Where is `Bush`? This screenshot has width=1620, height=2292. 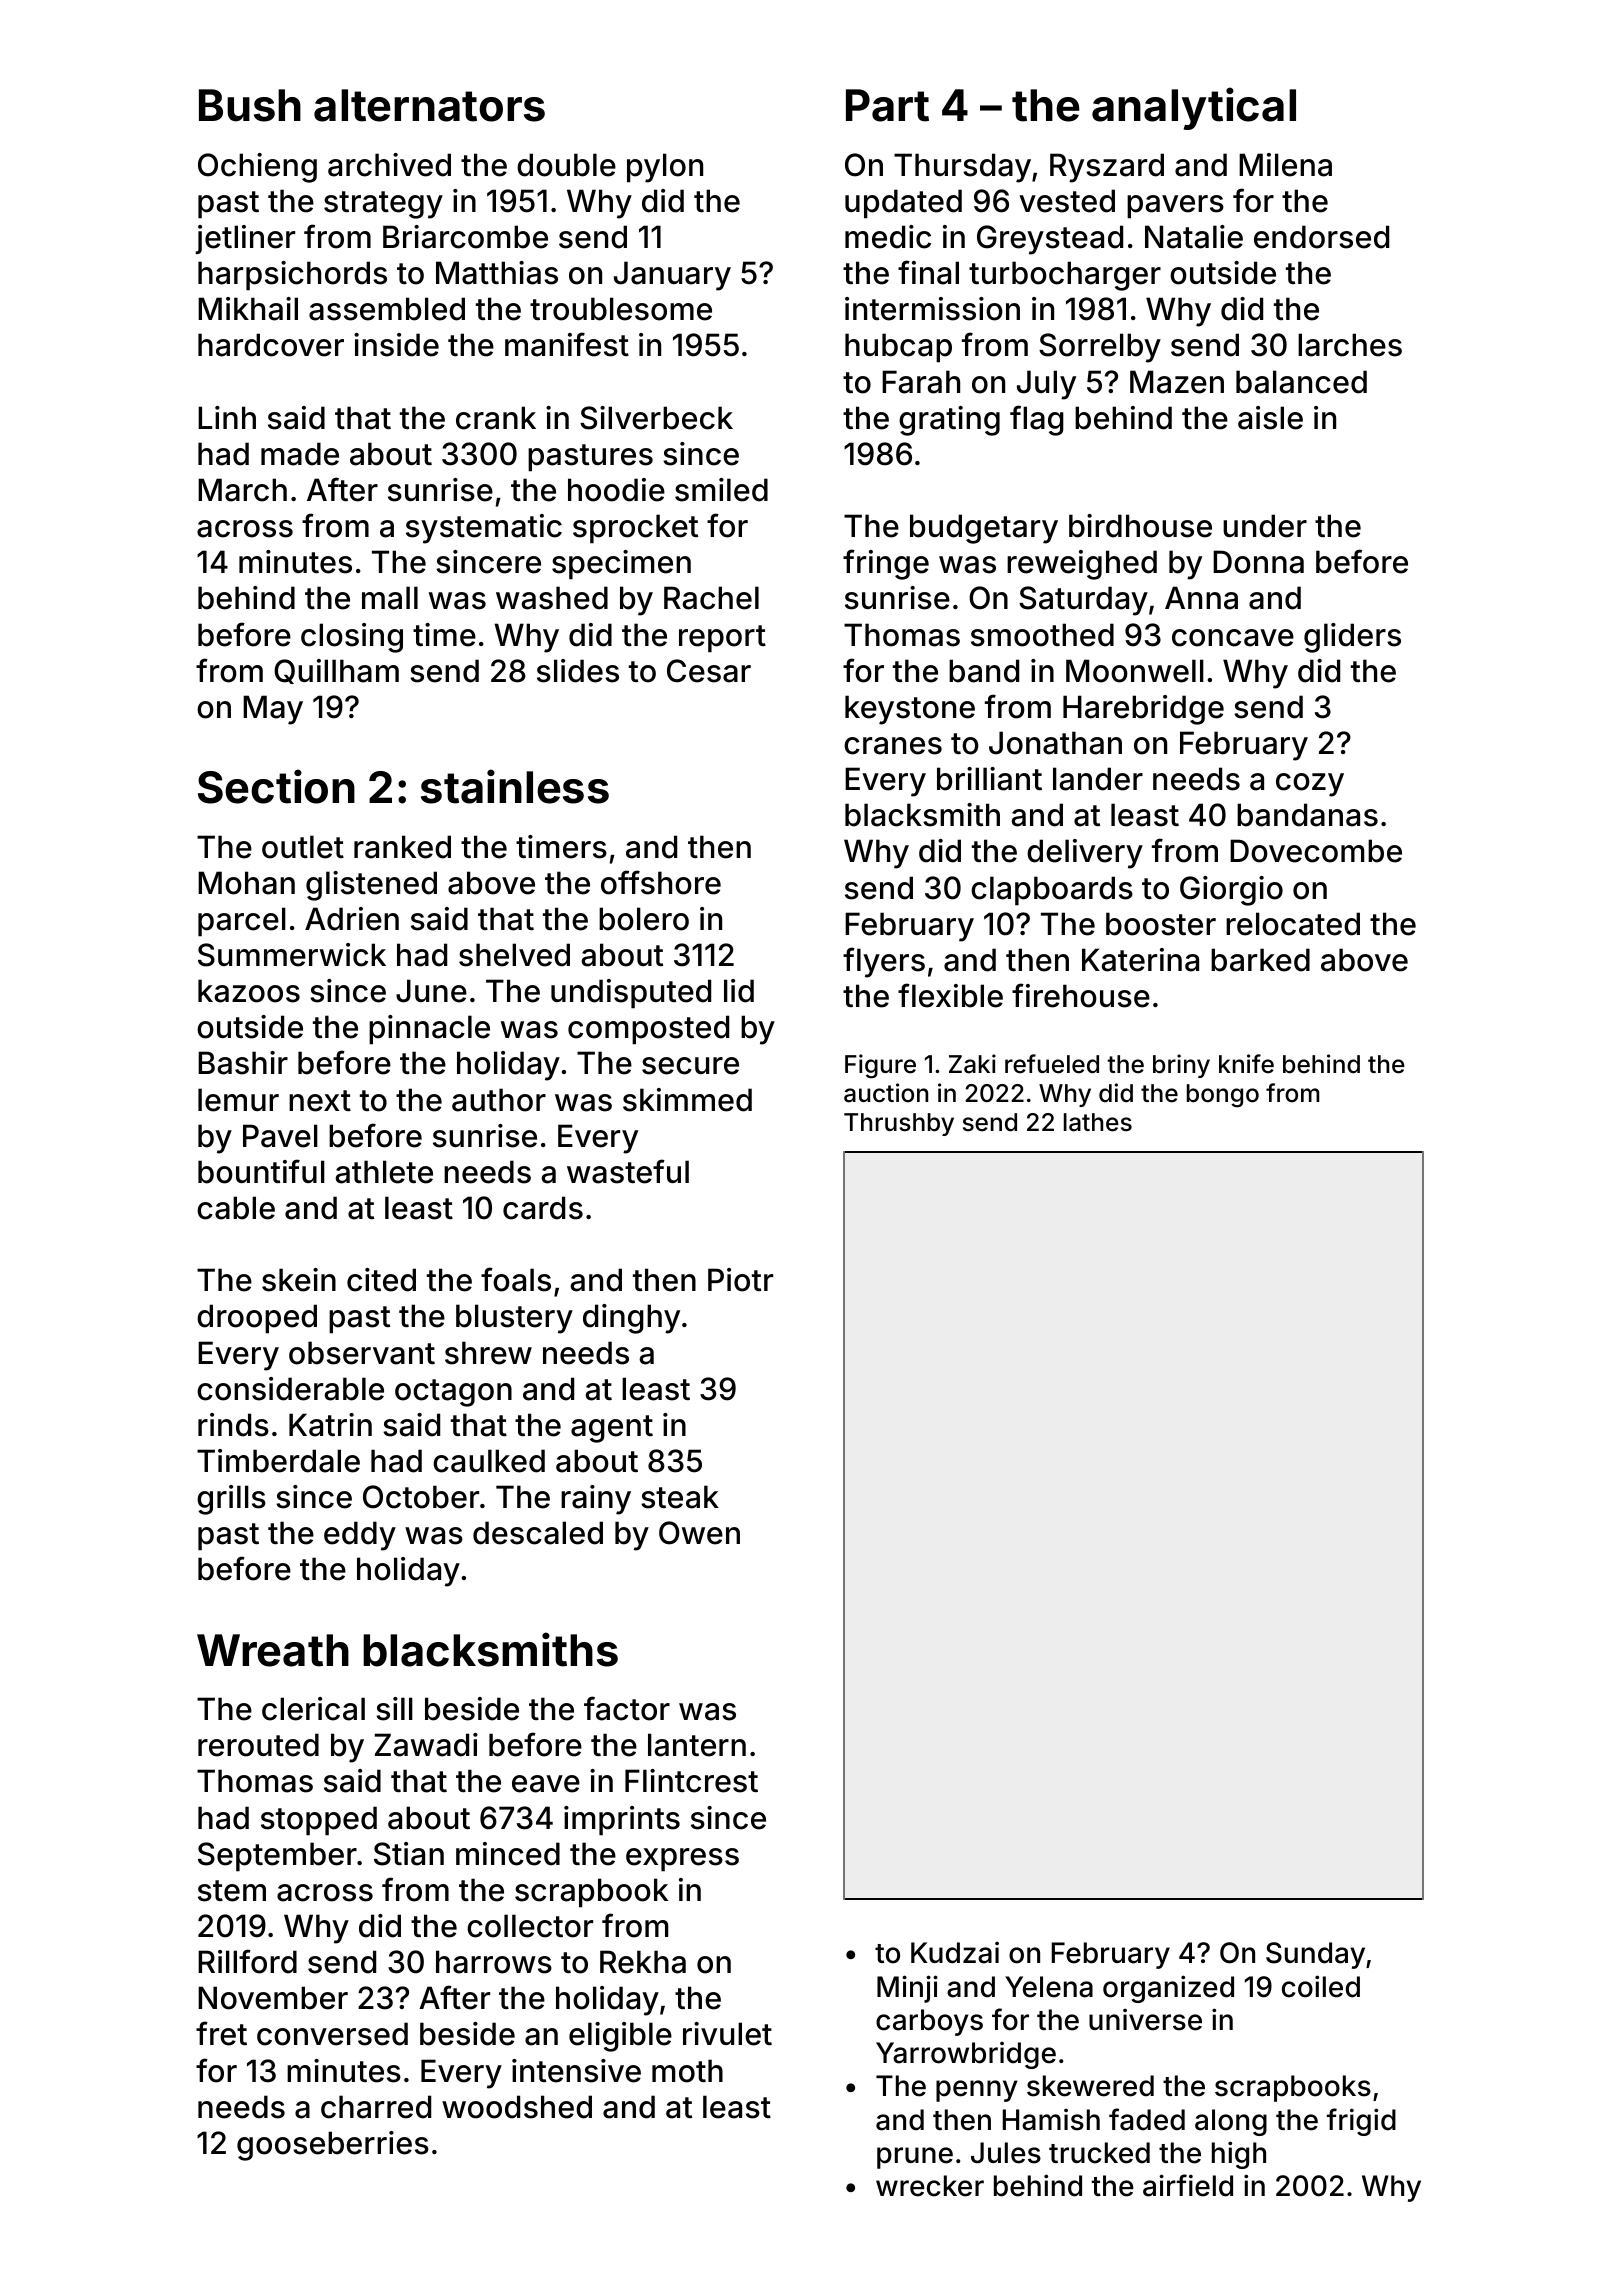
Bush is located at coordinates (250, 105).
